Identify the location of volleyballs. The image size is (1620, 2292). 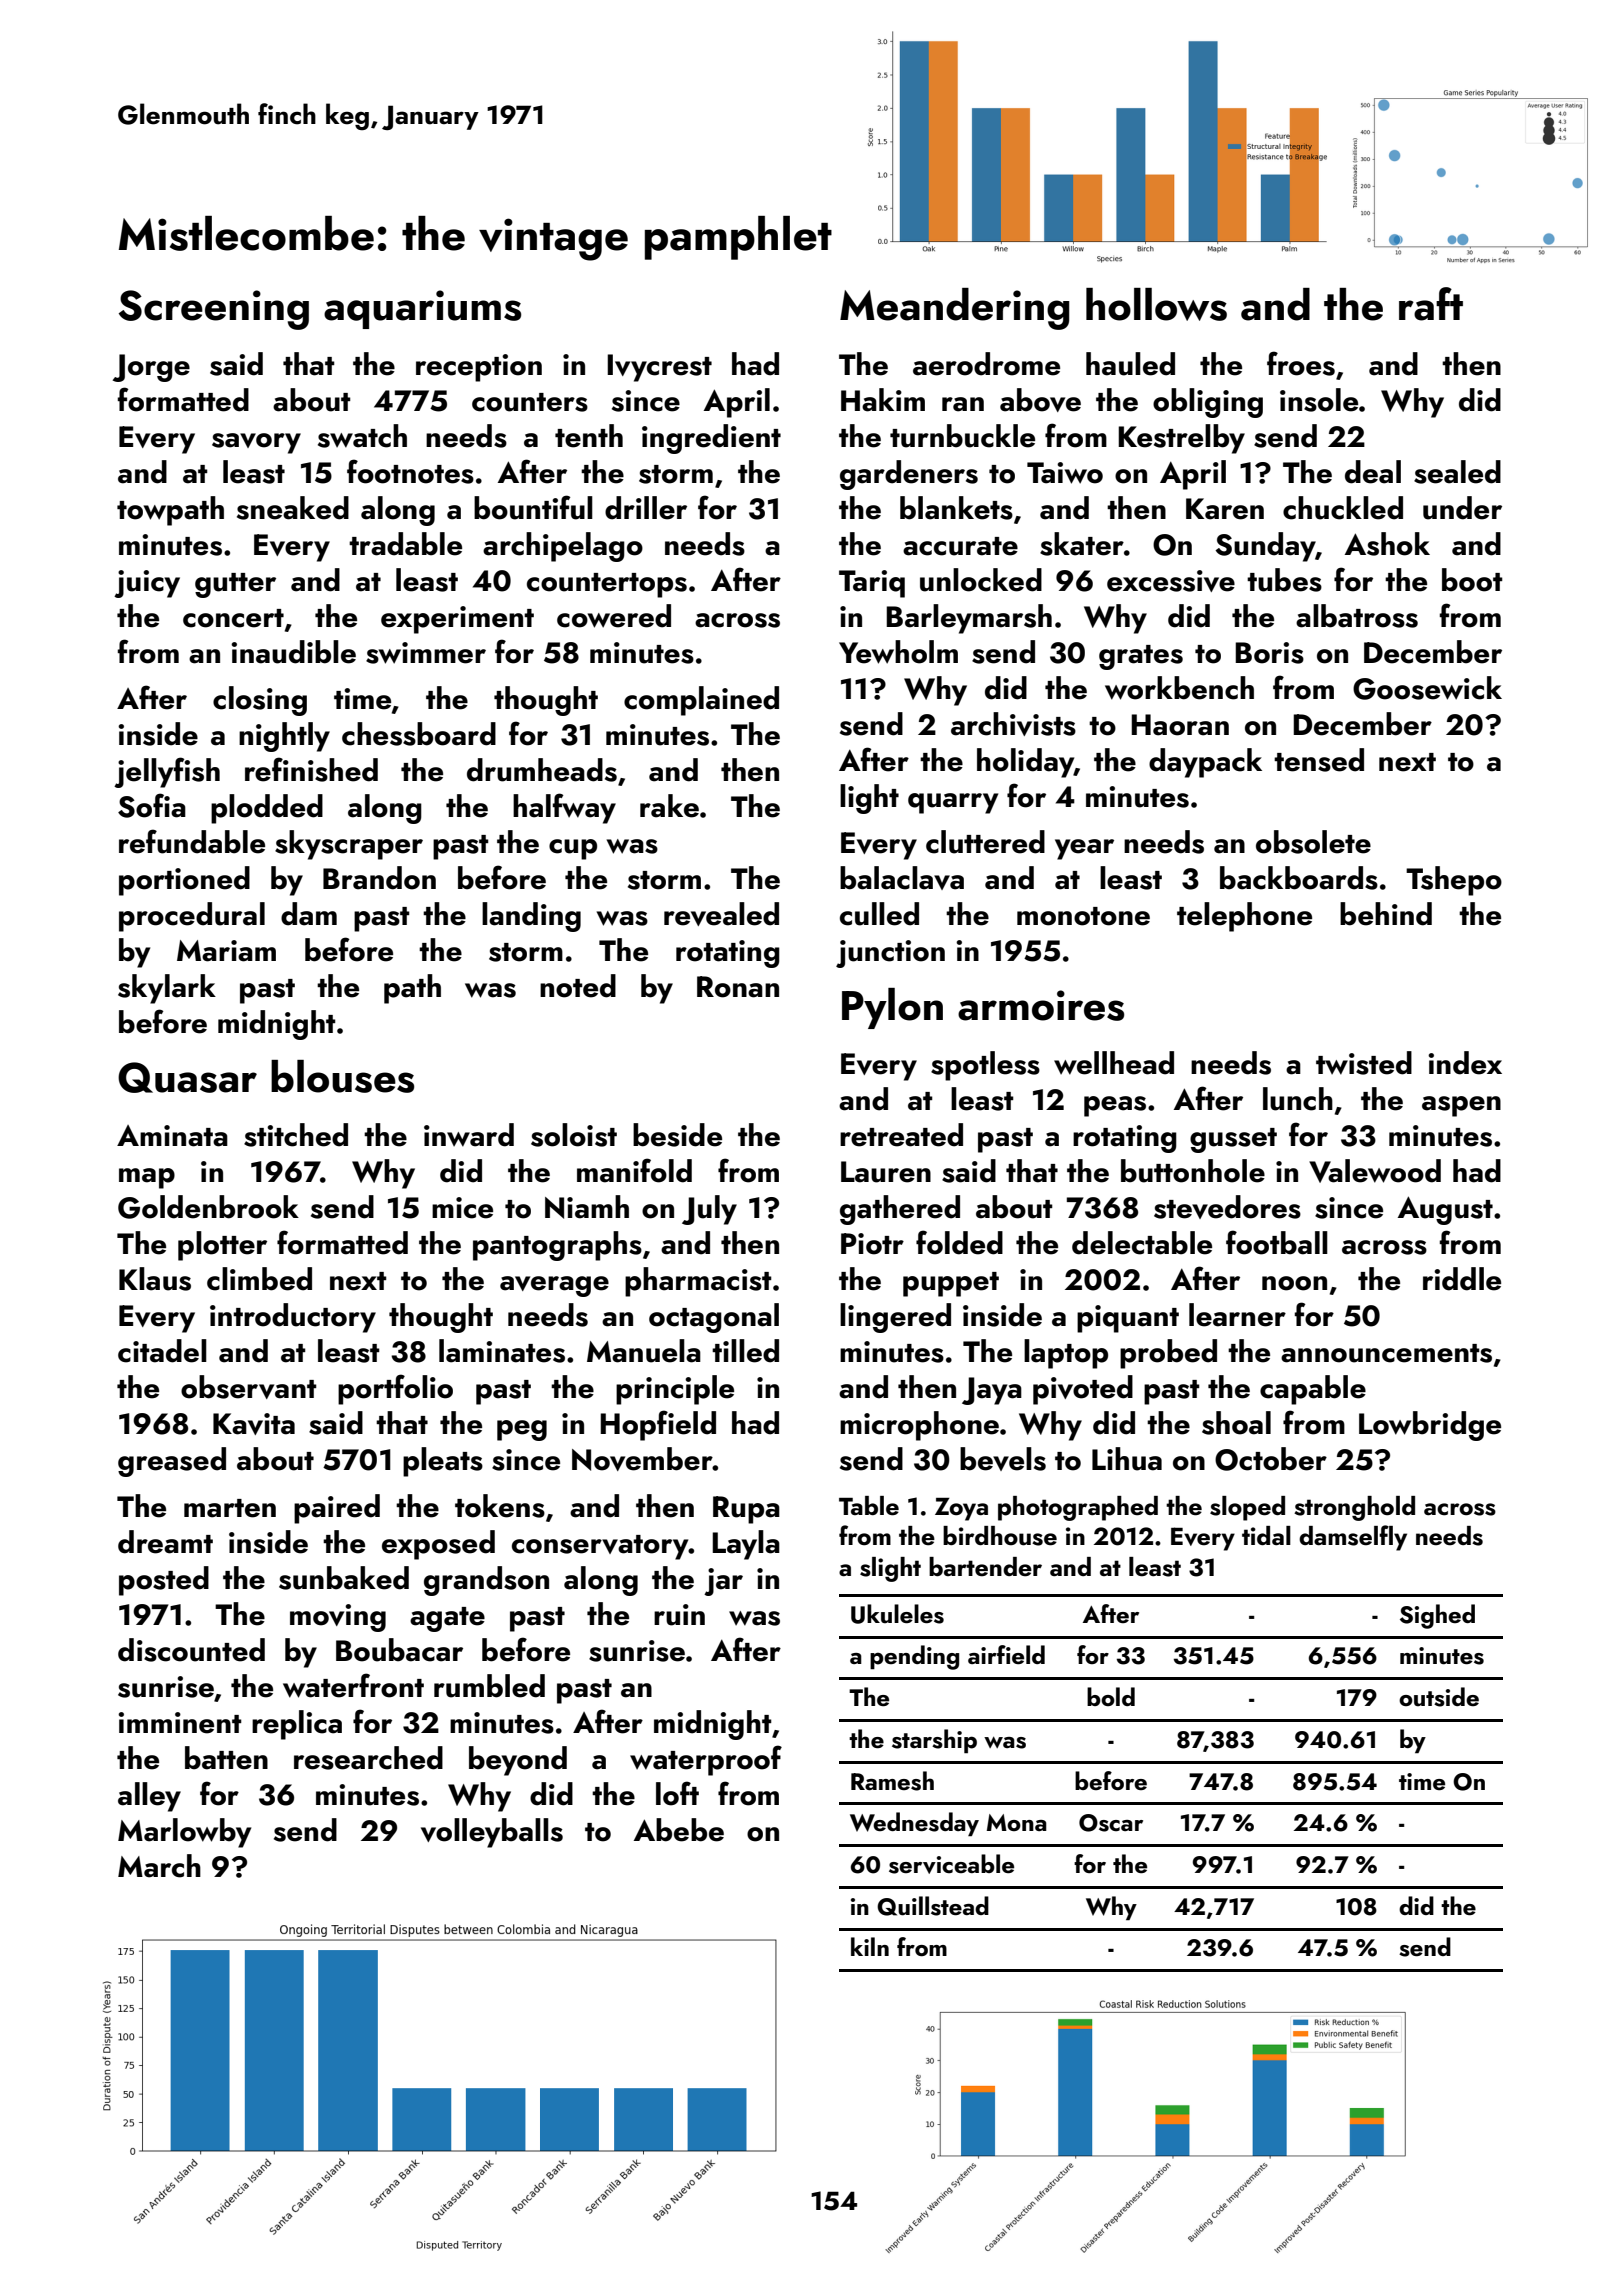
(492, 1833).
